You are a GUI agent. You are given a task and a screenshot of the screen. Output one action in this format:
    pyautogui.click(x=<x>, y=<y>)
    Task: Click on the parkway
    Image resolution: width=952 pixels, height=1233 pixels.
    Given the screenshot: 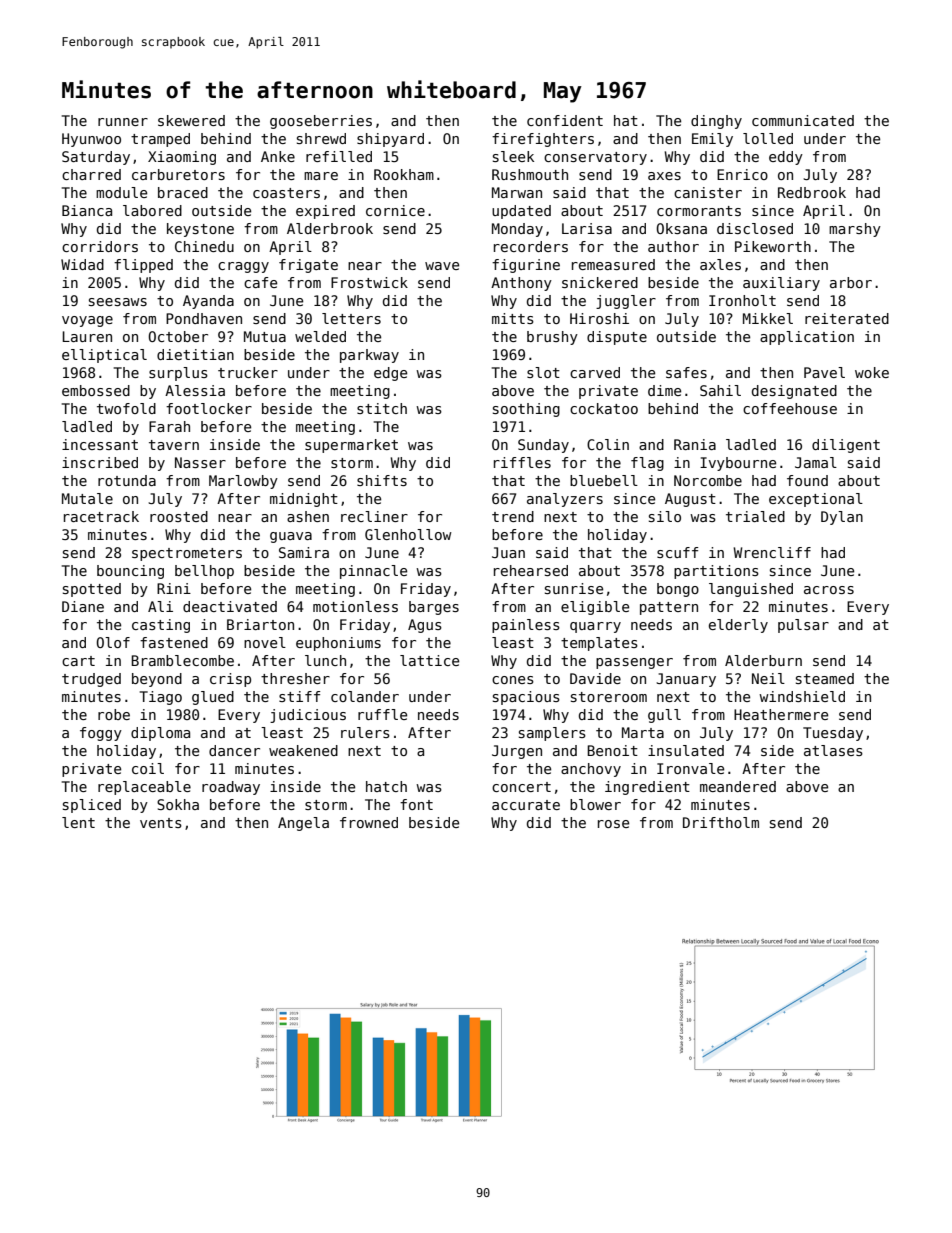 What is the action you would take?
    pyautogui.click(x=369, y=356)
